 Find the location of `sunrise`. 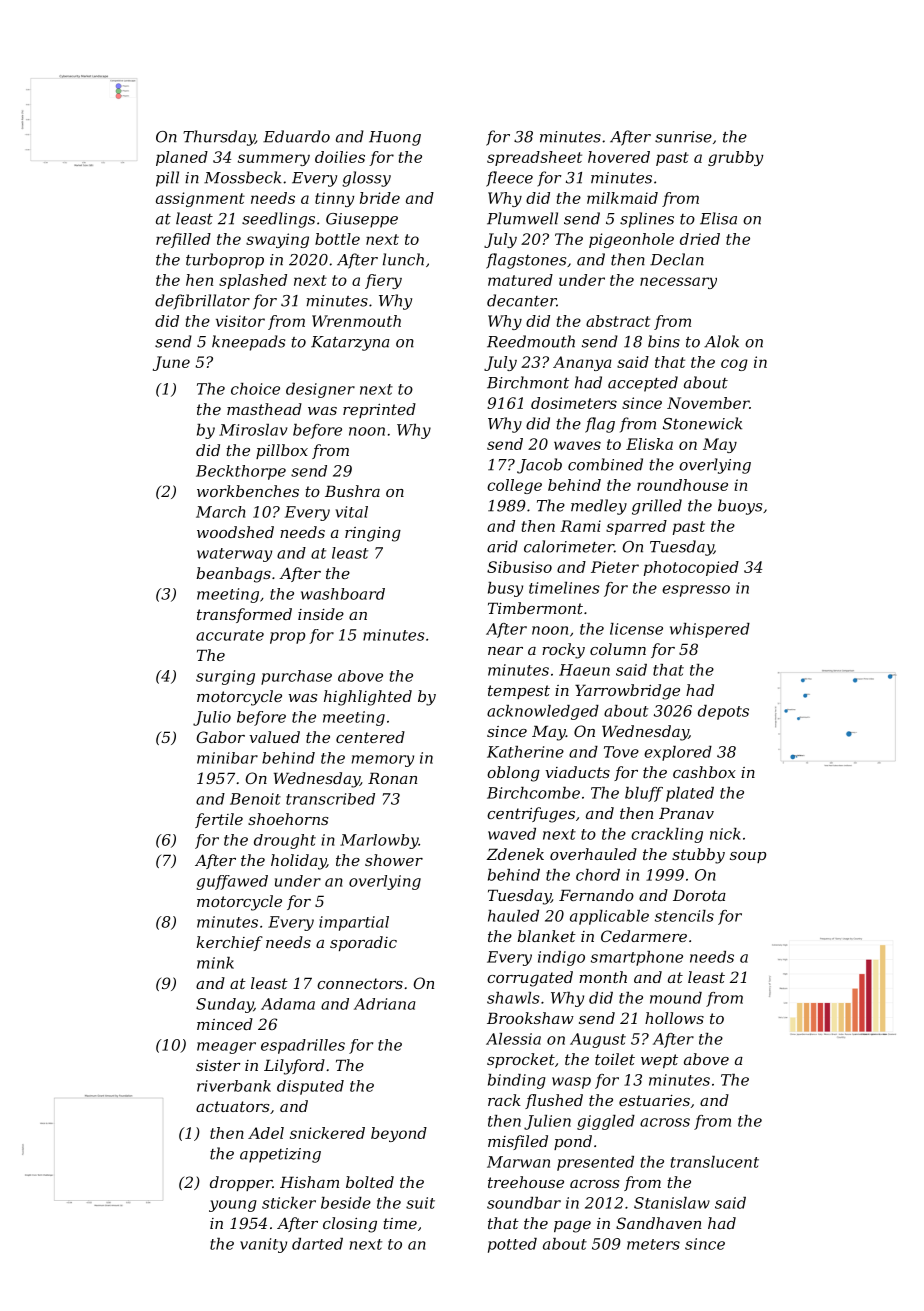

sunrise is located at coordinates (683, 137).
